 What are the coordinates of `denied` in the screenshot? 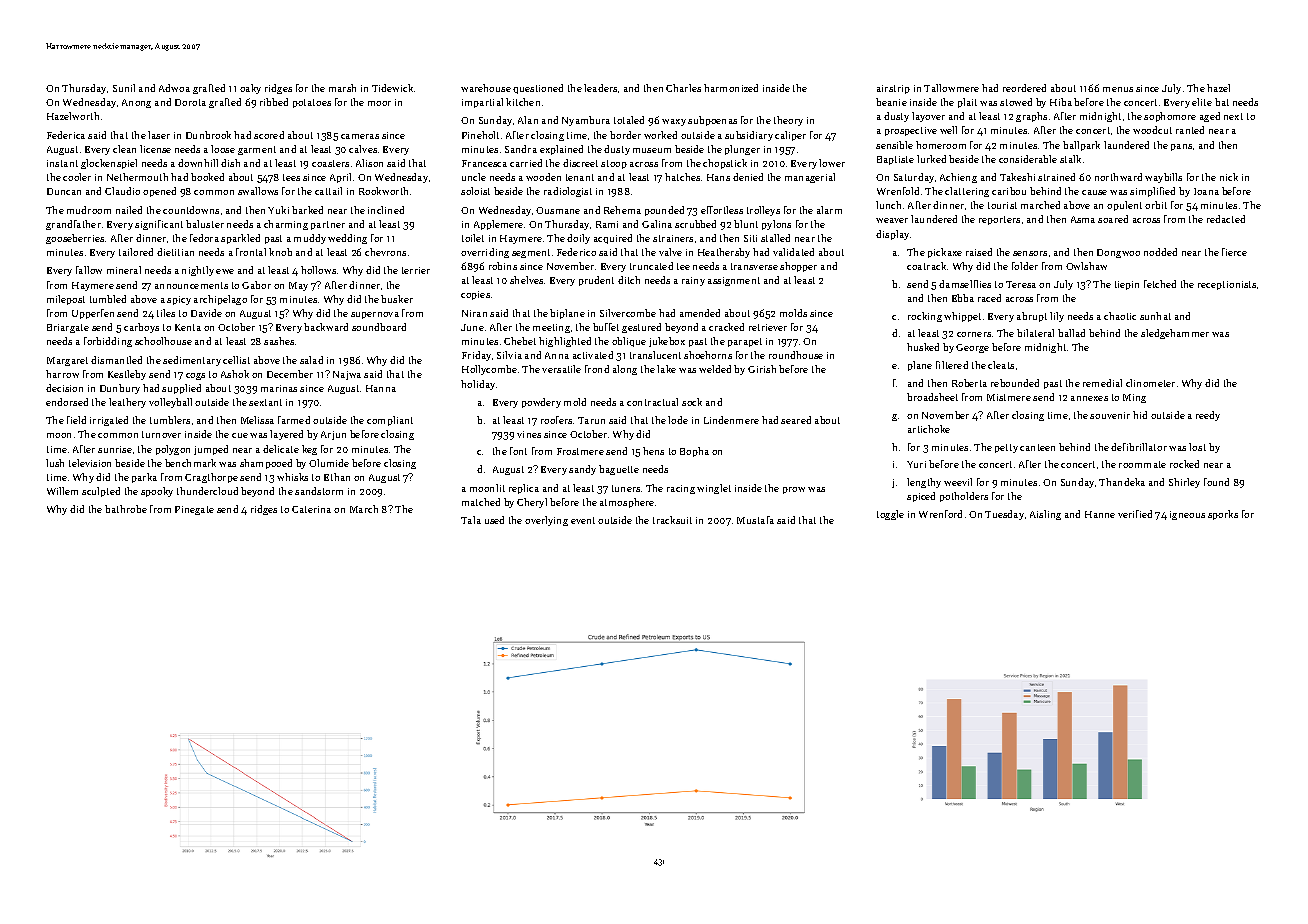 It's located at (748, 177).
